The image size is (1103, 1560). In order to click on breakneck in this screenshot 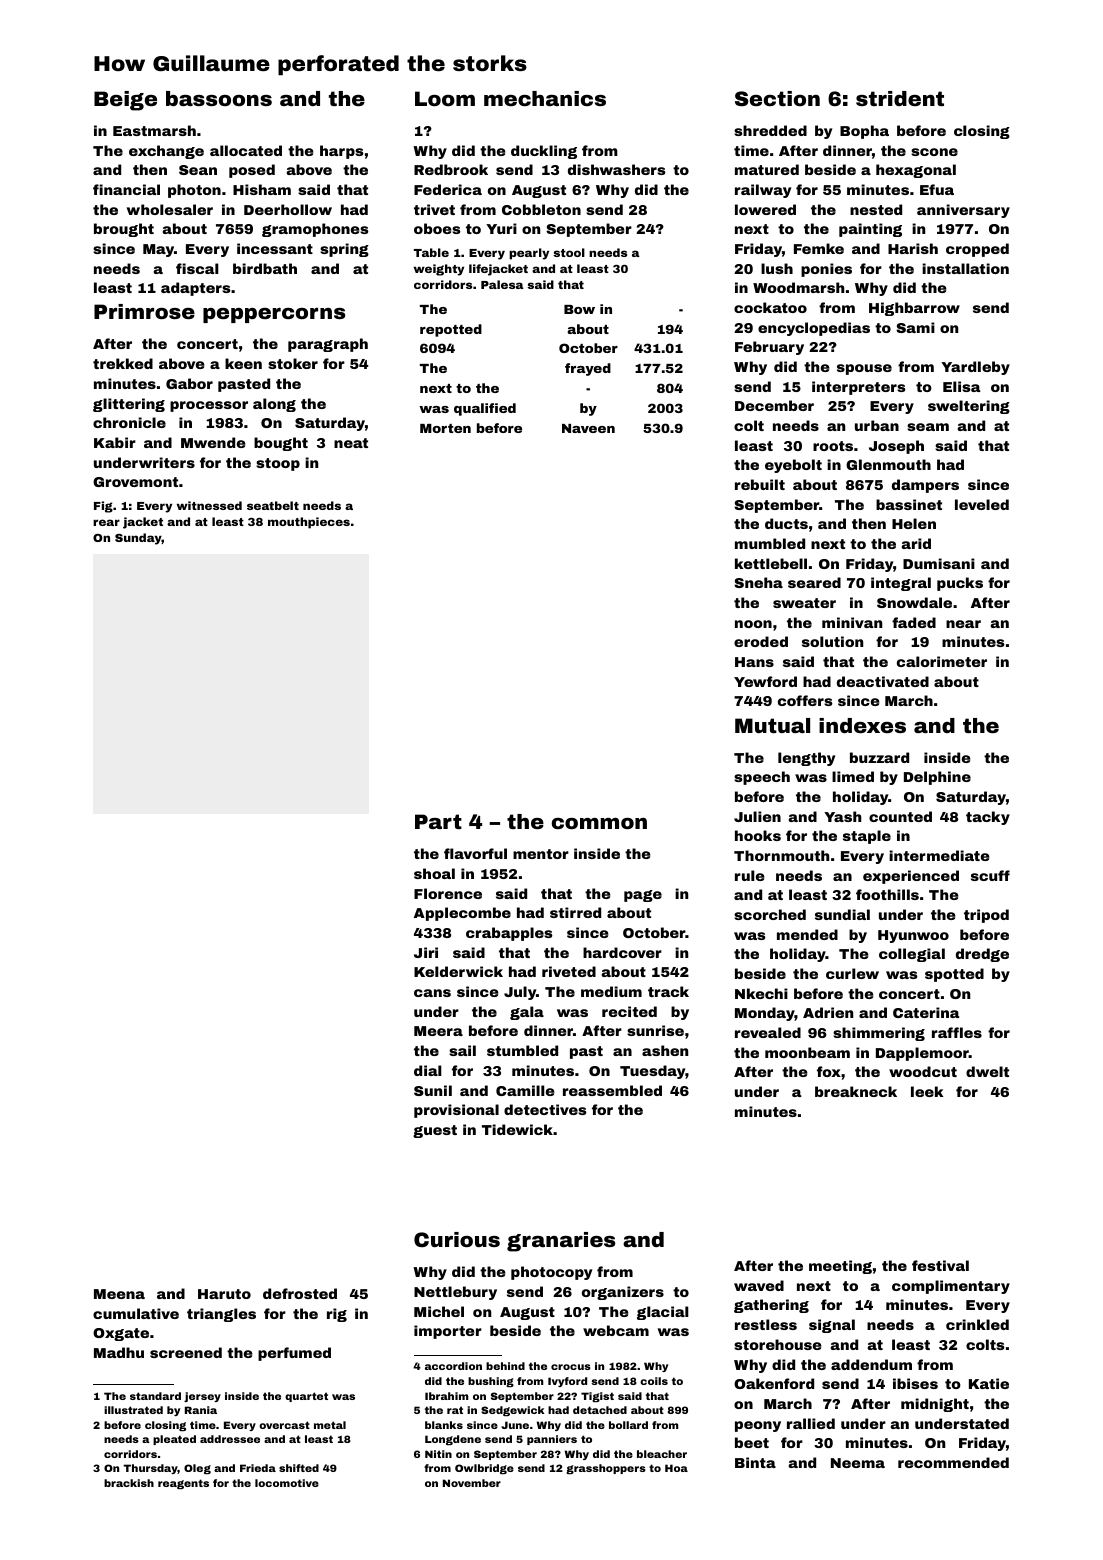, I will do `click(856, 1091)`.
